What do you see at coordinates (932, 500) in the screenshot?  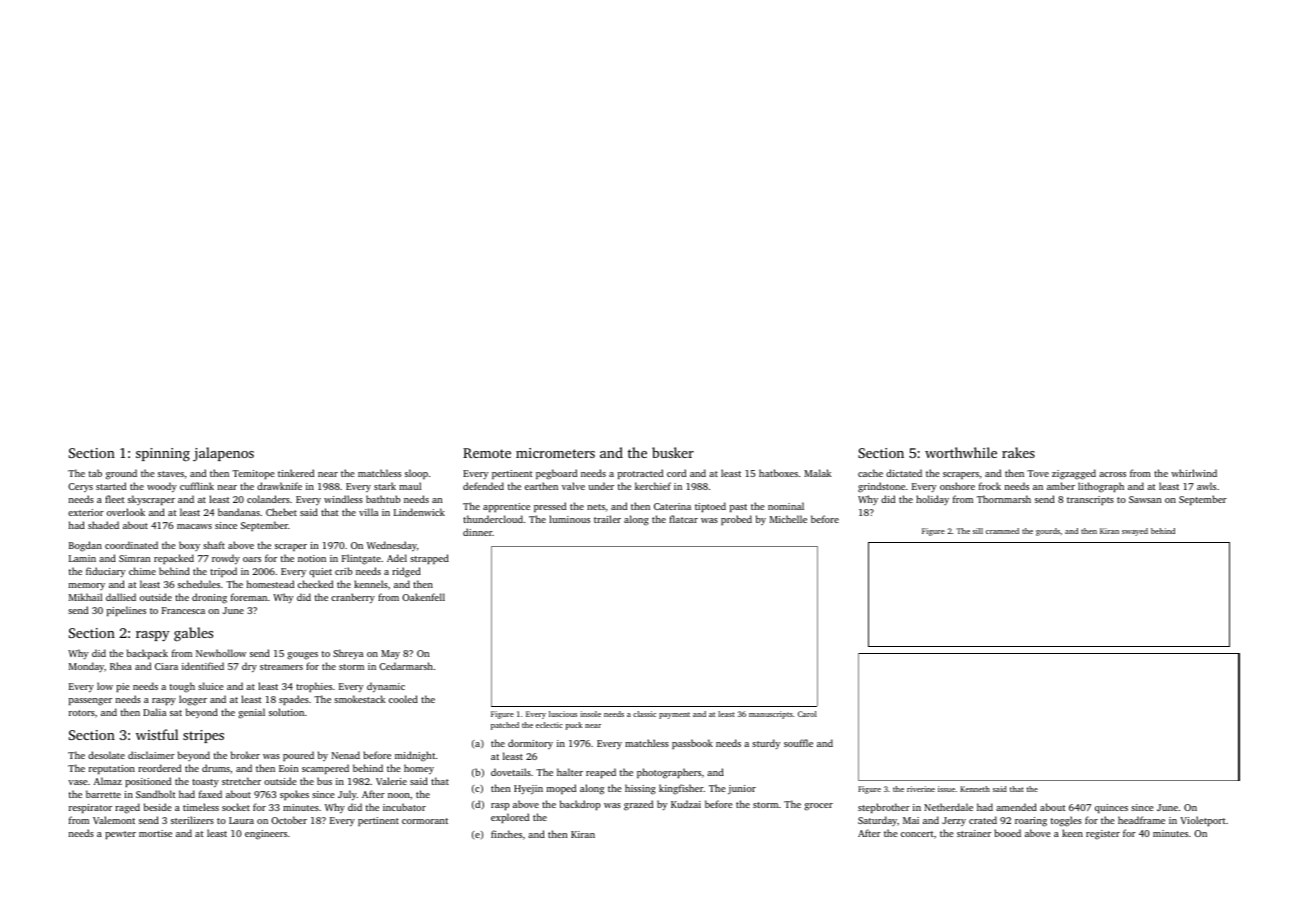 I see `holiday` at bounding box center [932, 500].
